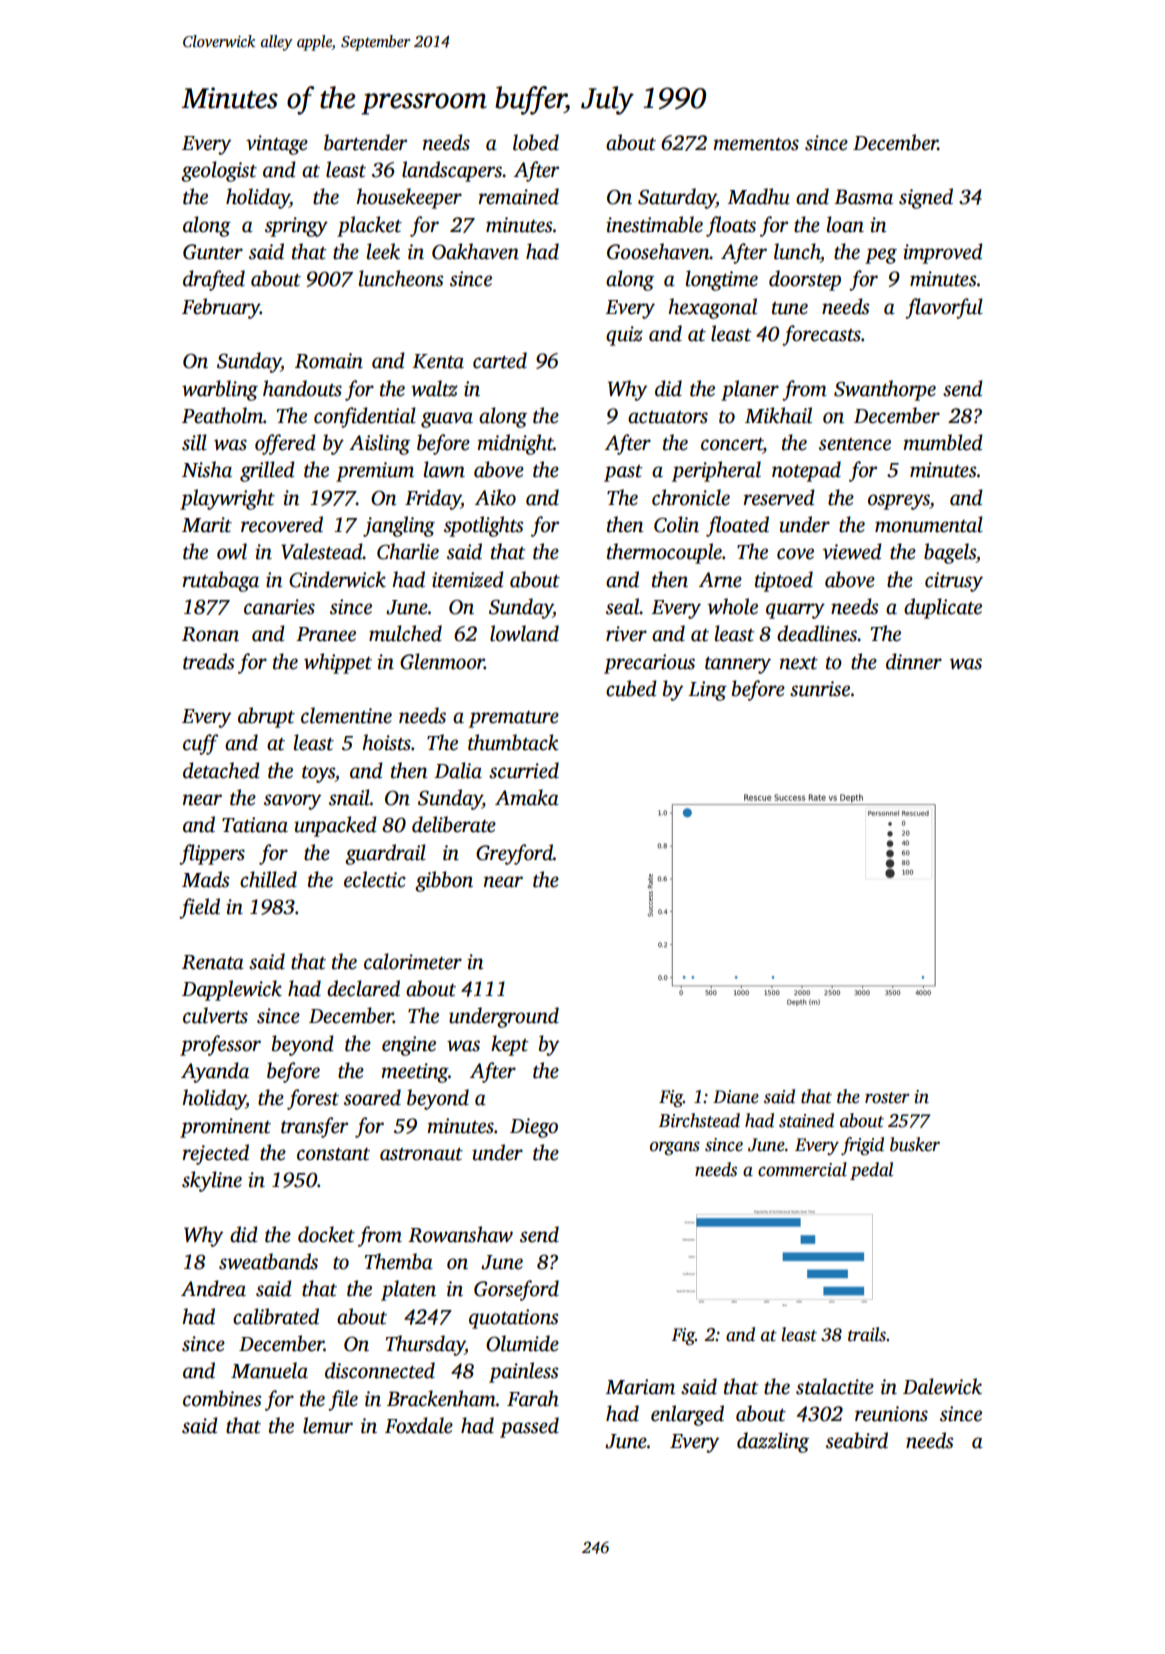  What do you see at coordinates (926, 198) in the document?
I see `signed` at bounding box center [926, 198].
